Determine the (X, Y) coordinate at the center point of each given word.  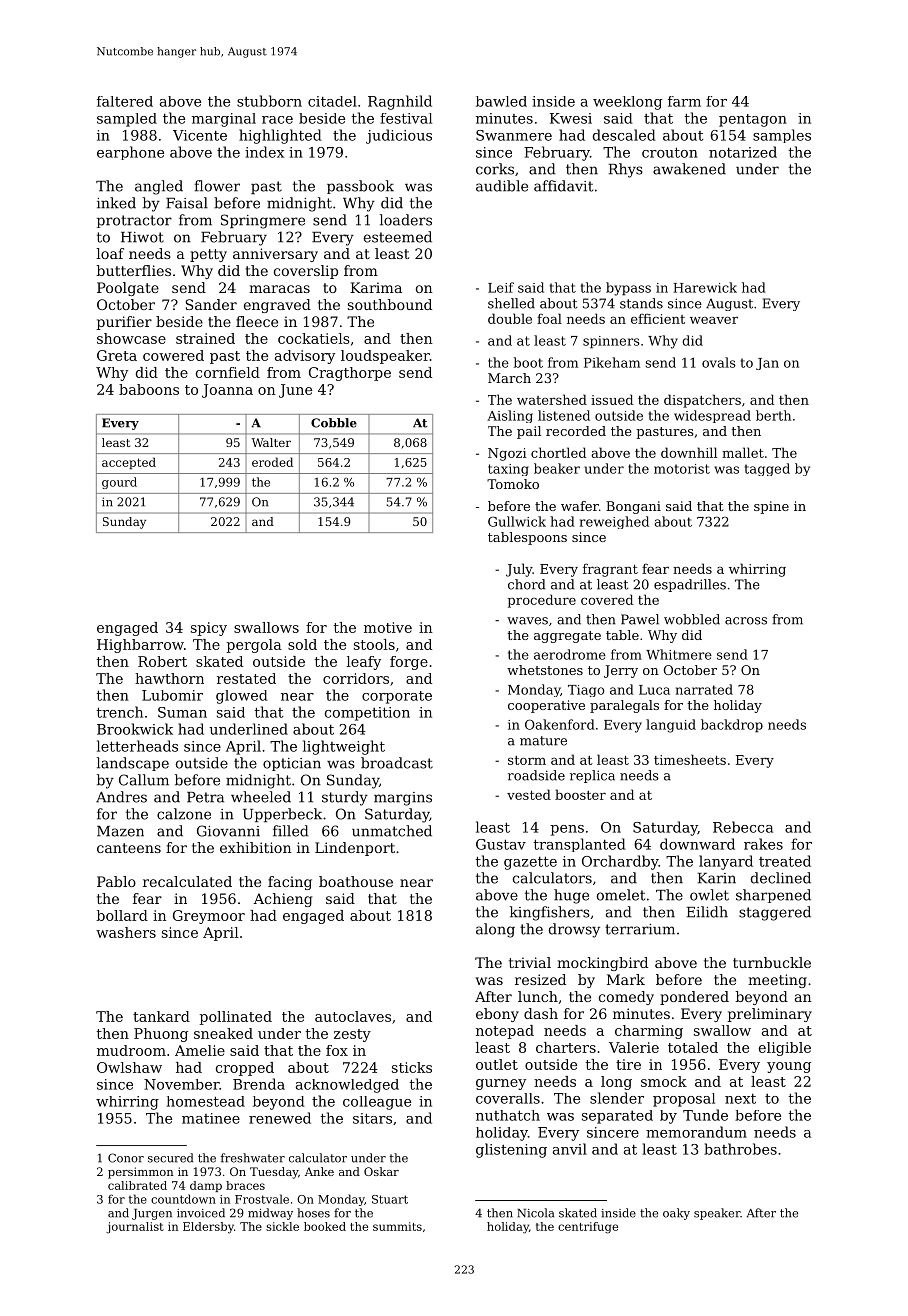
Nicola (535, 1213)
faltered (125, 101)
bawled (501, 101)
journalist (135, 1228)
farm (684, 101)
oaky (676, 1214)
